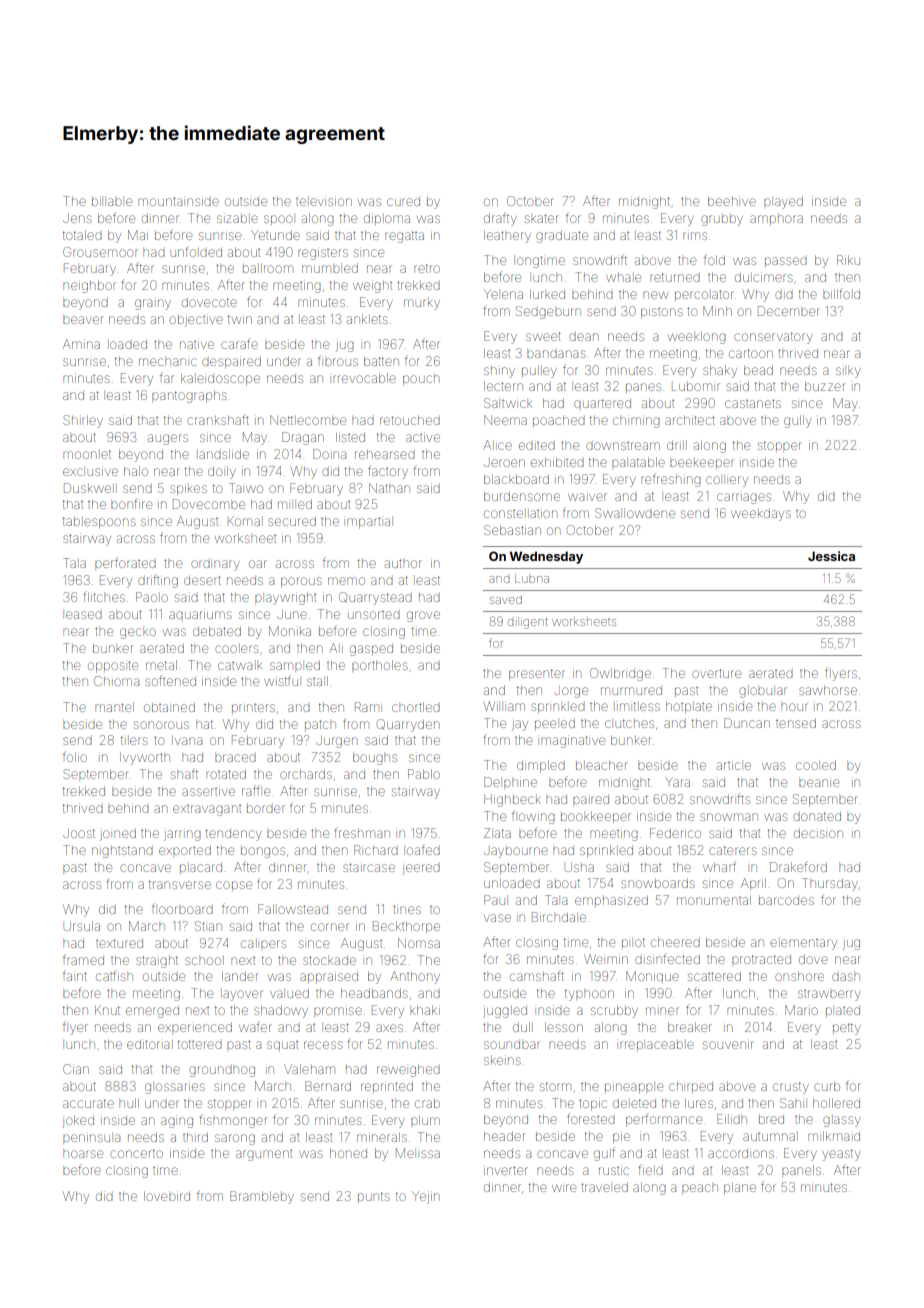 The image size is (924, 1308). What do you see at coordinates (719, 866) in the image?
I see `wharf` at bounding box center [719, 866].
